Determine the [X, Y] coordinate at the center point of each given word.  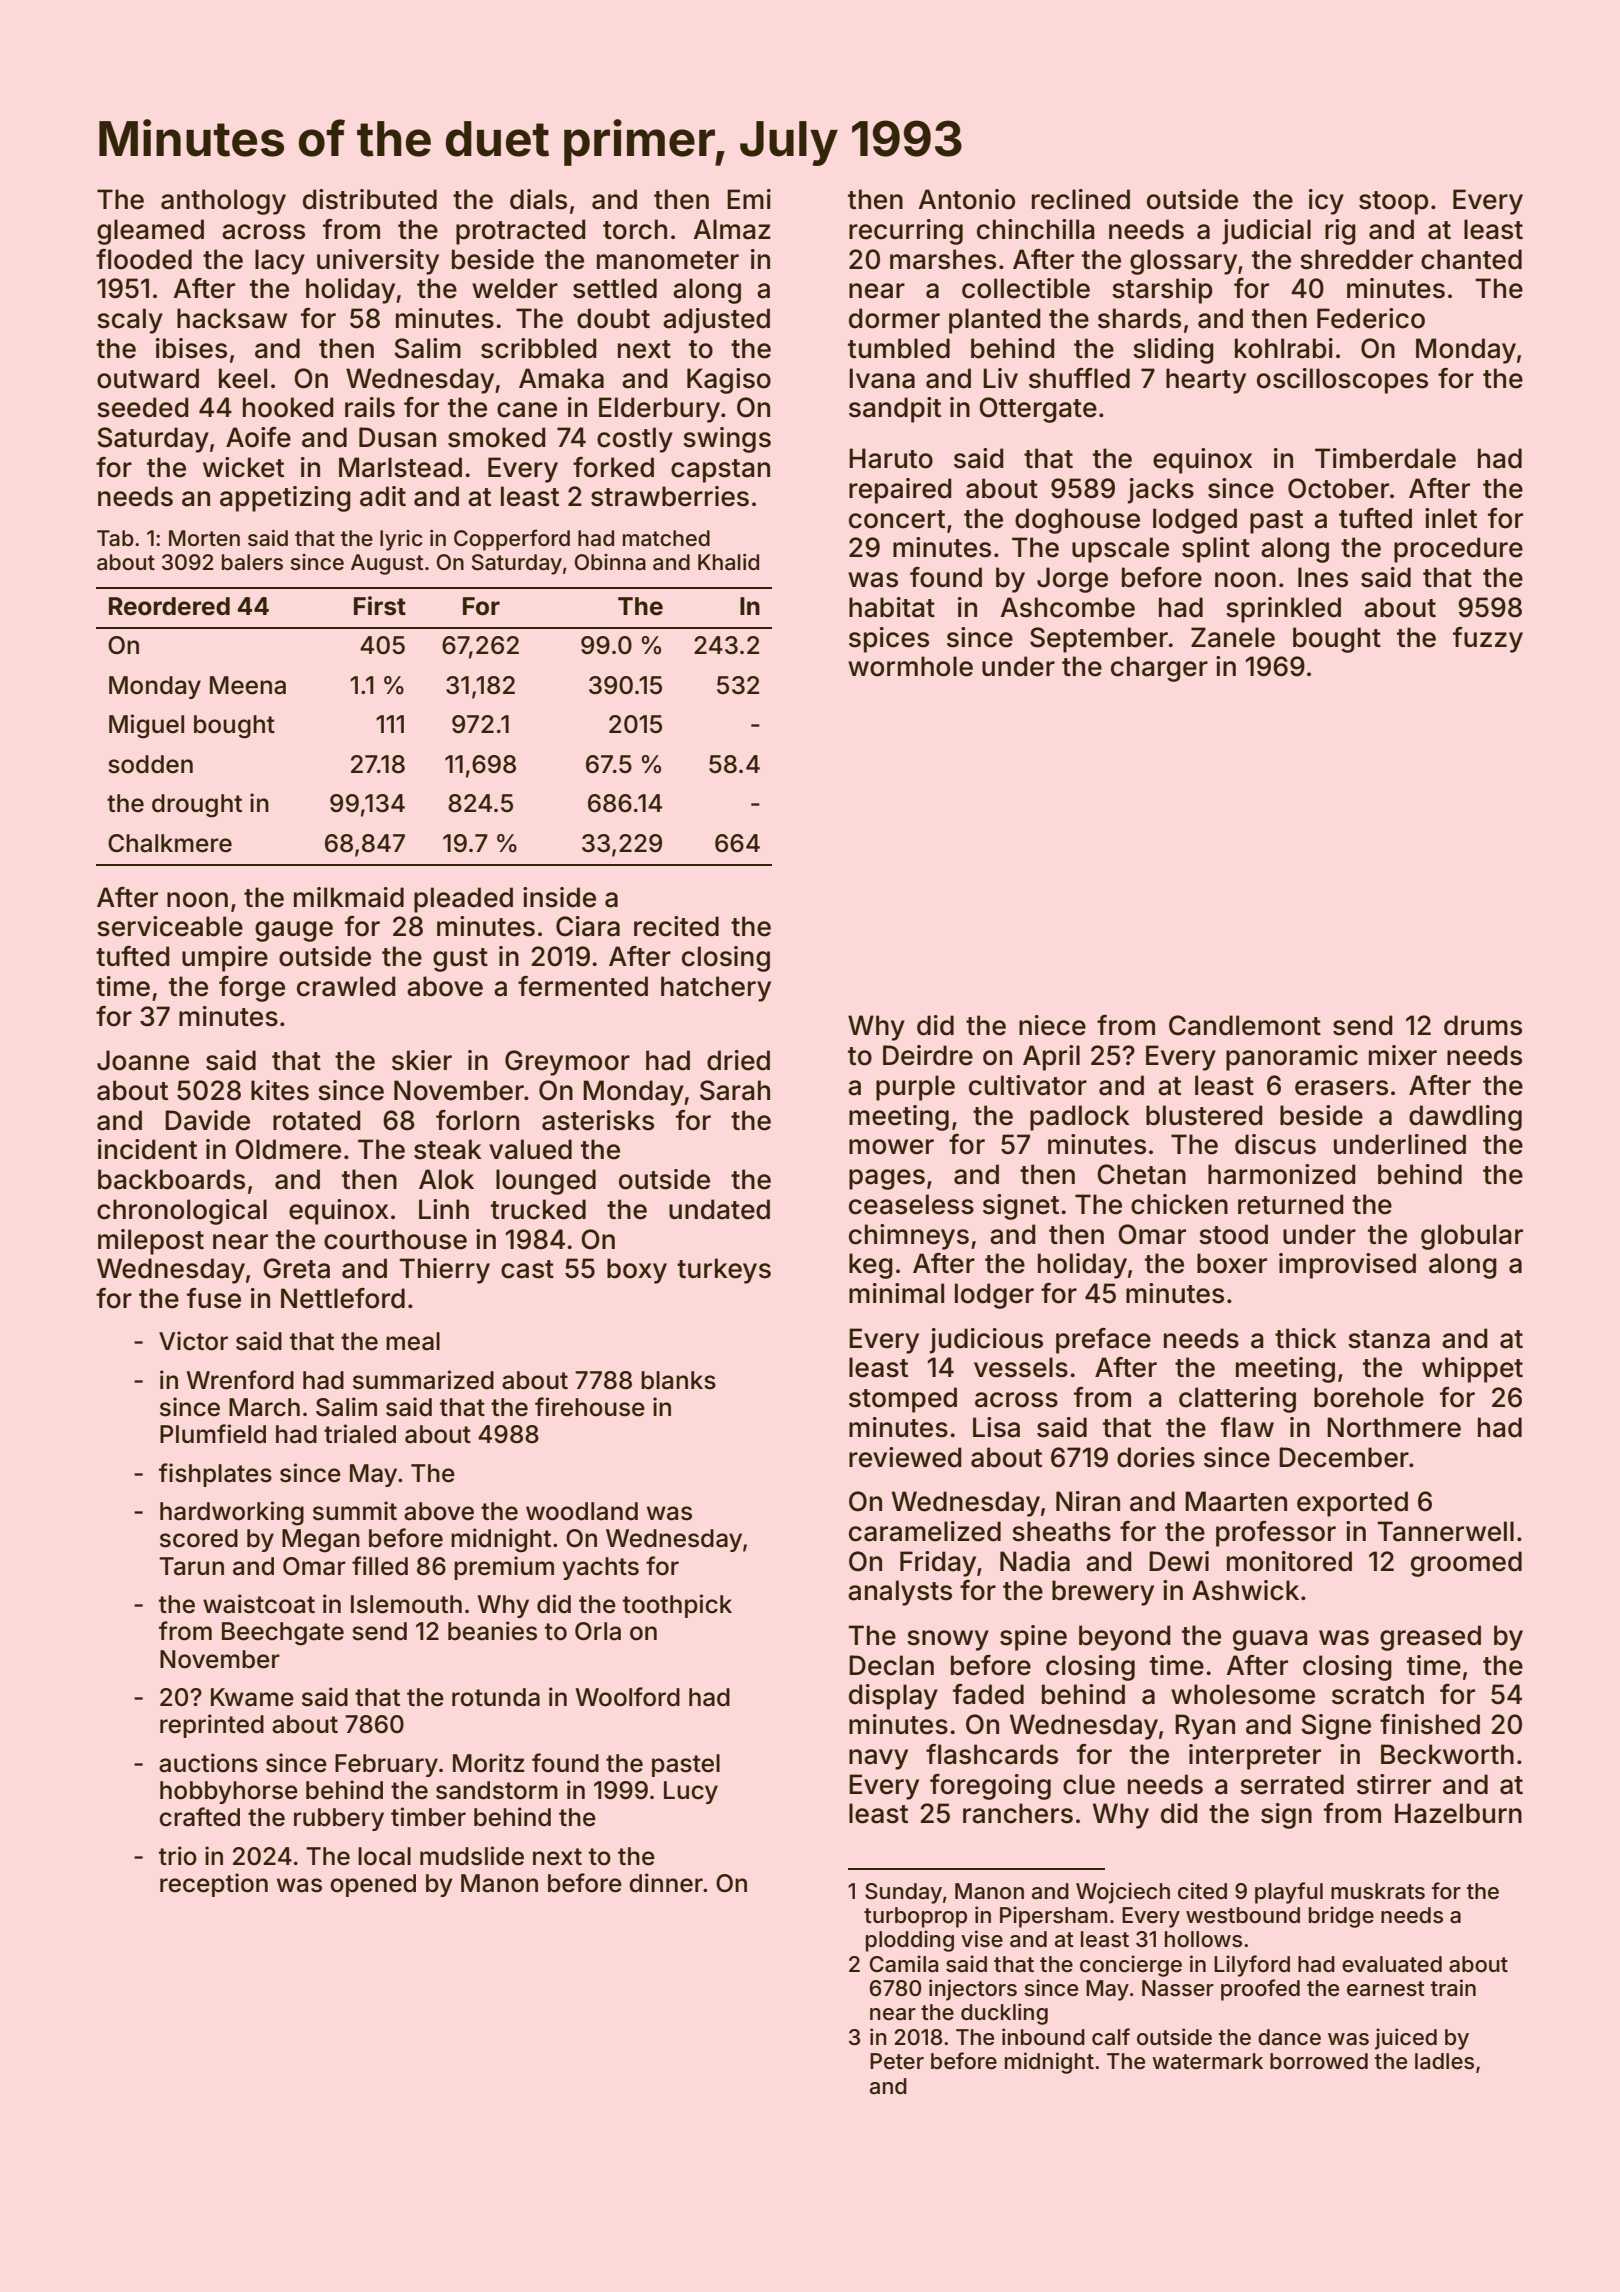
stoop [1393, 203]
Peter [897, 2061]
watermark [1207, 2061]
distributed [370, 199]
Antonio [966, 199]
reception [214, 1885]
